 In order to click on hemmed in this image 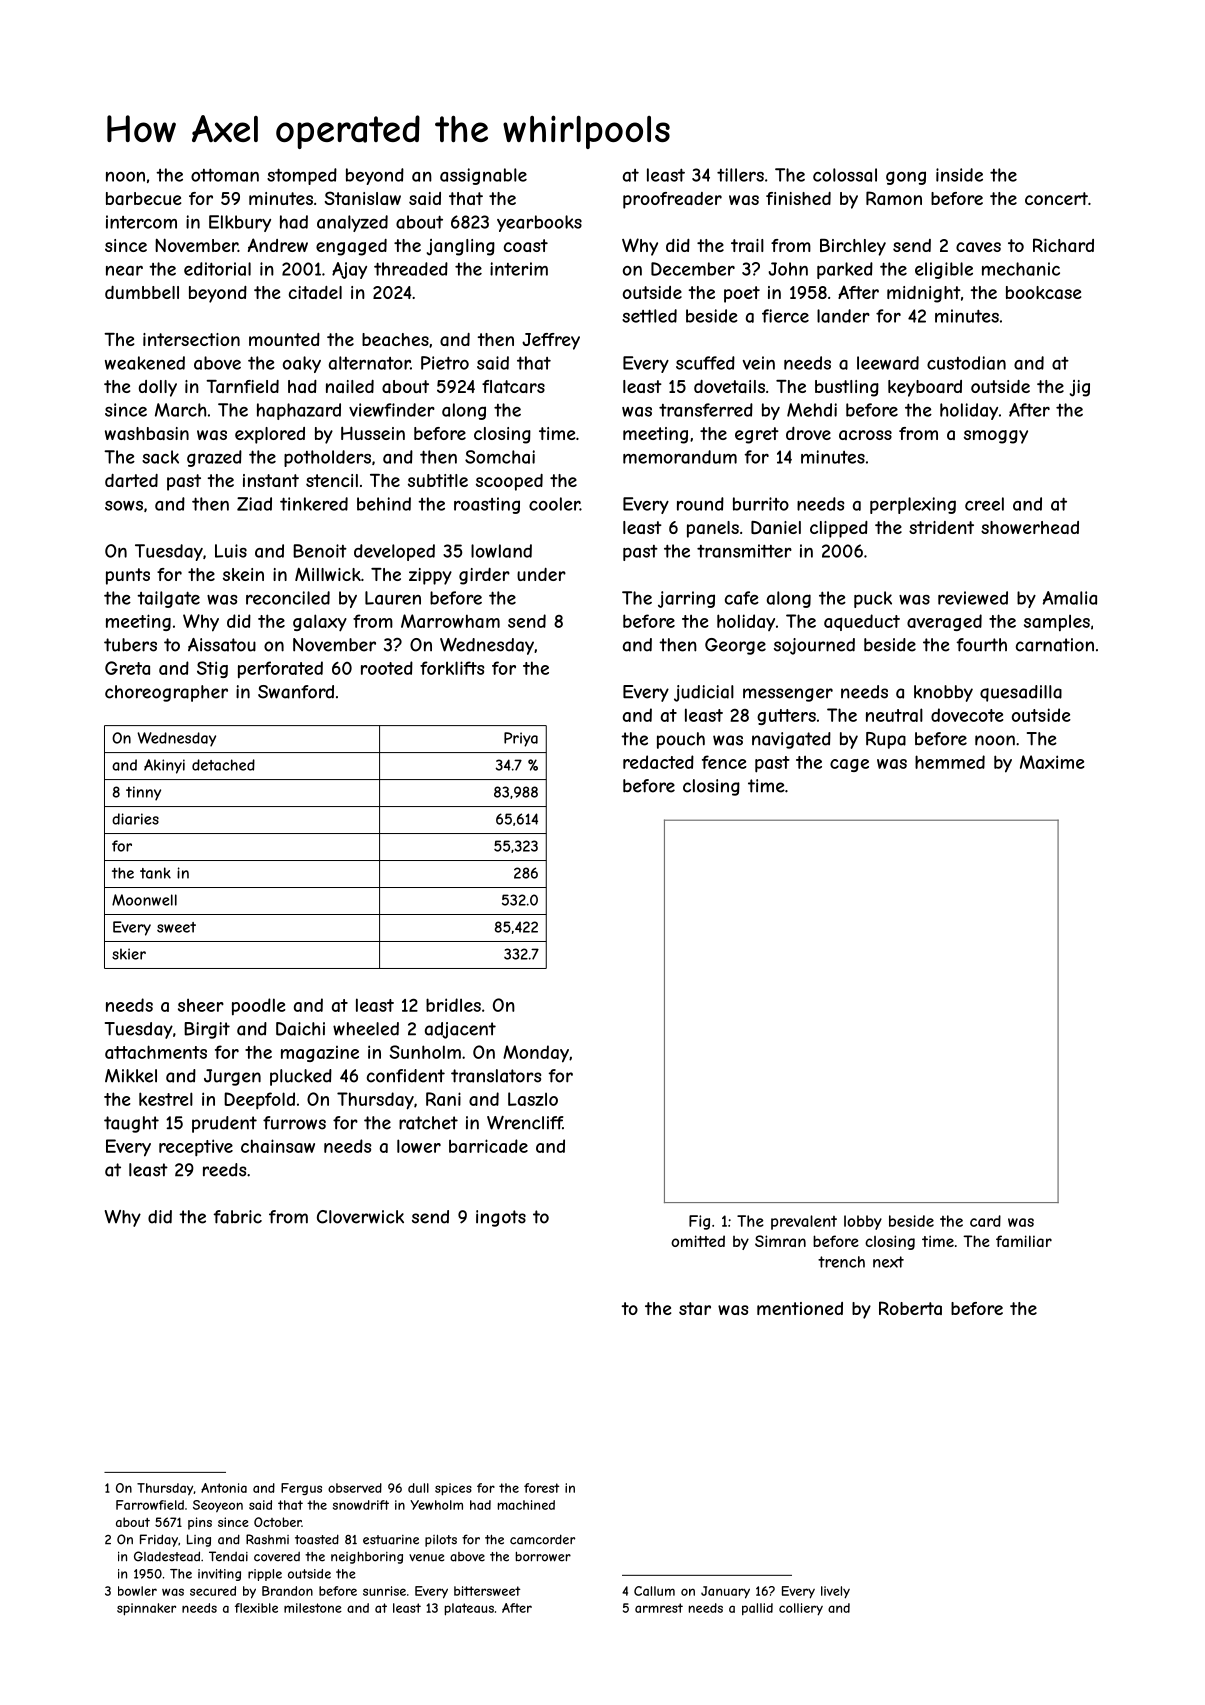, I will do `click(950, 762)`.
